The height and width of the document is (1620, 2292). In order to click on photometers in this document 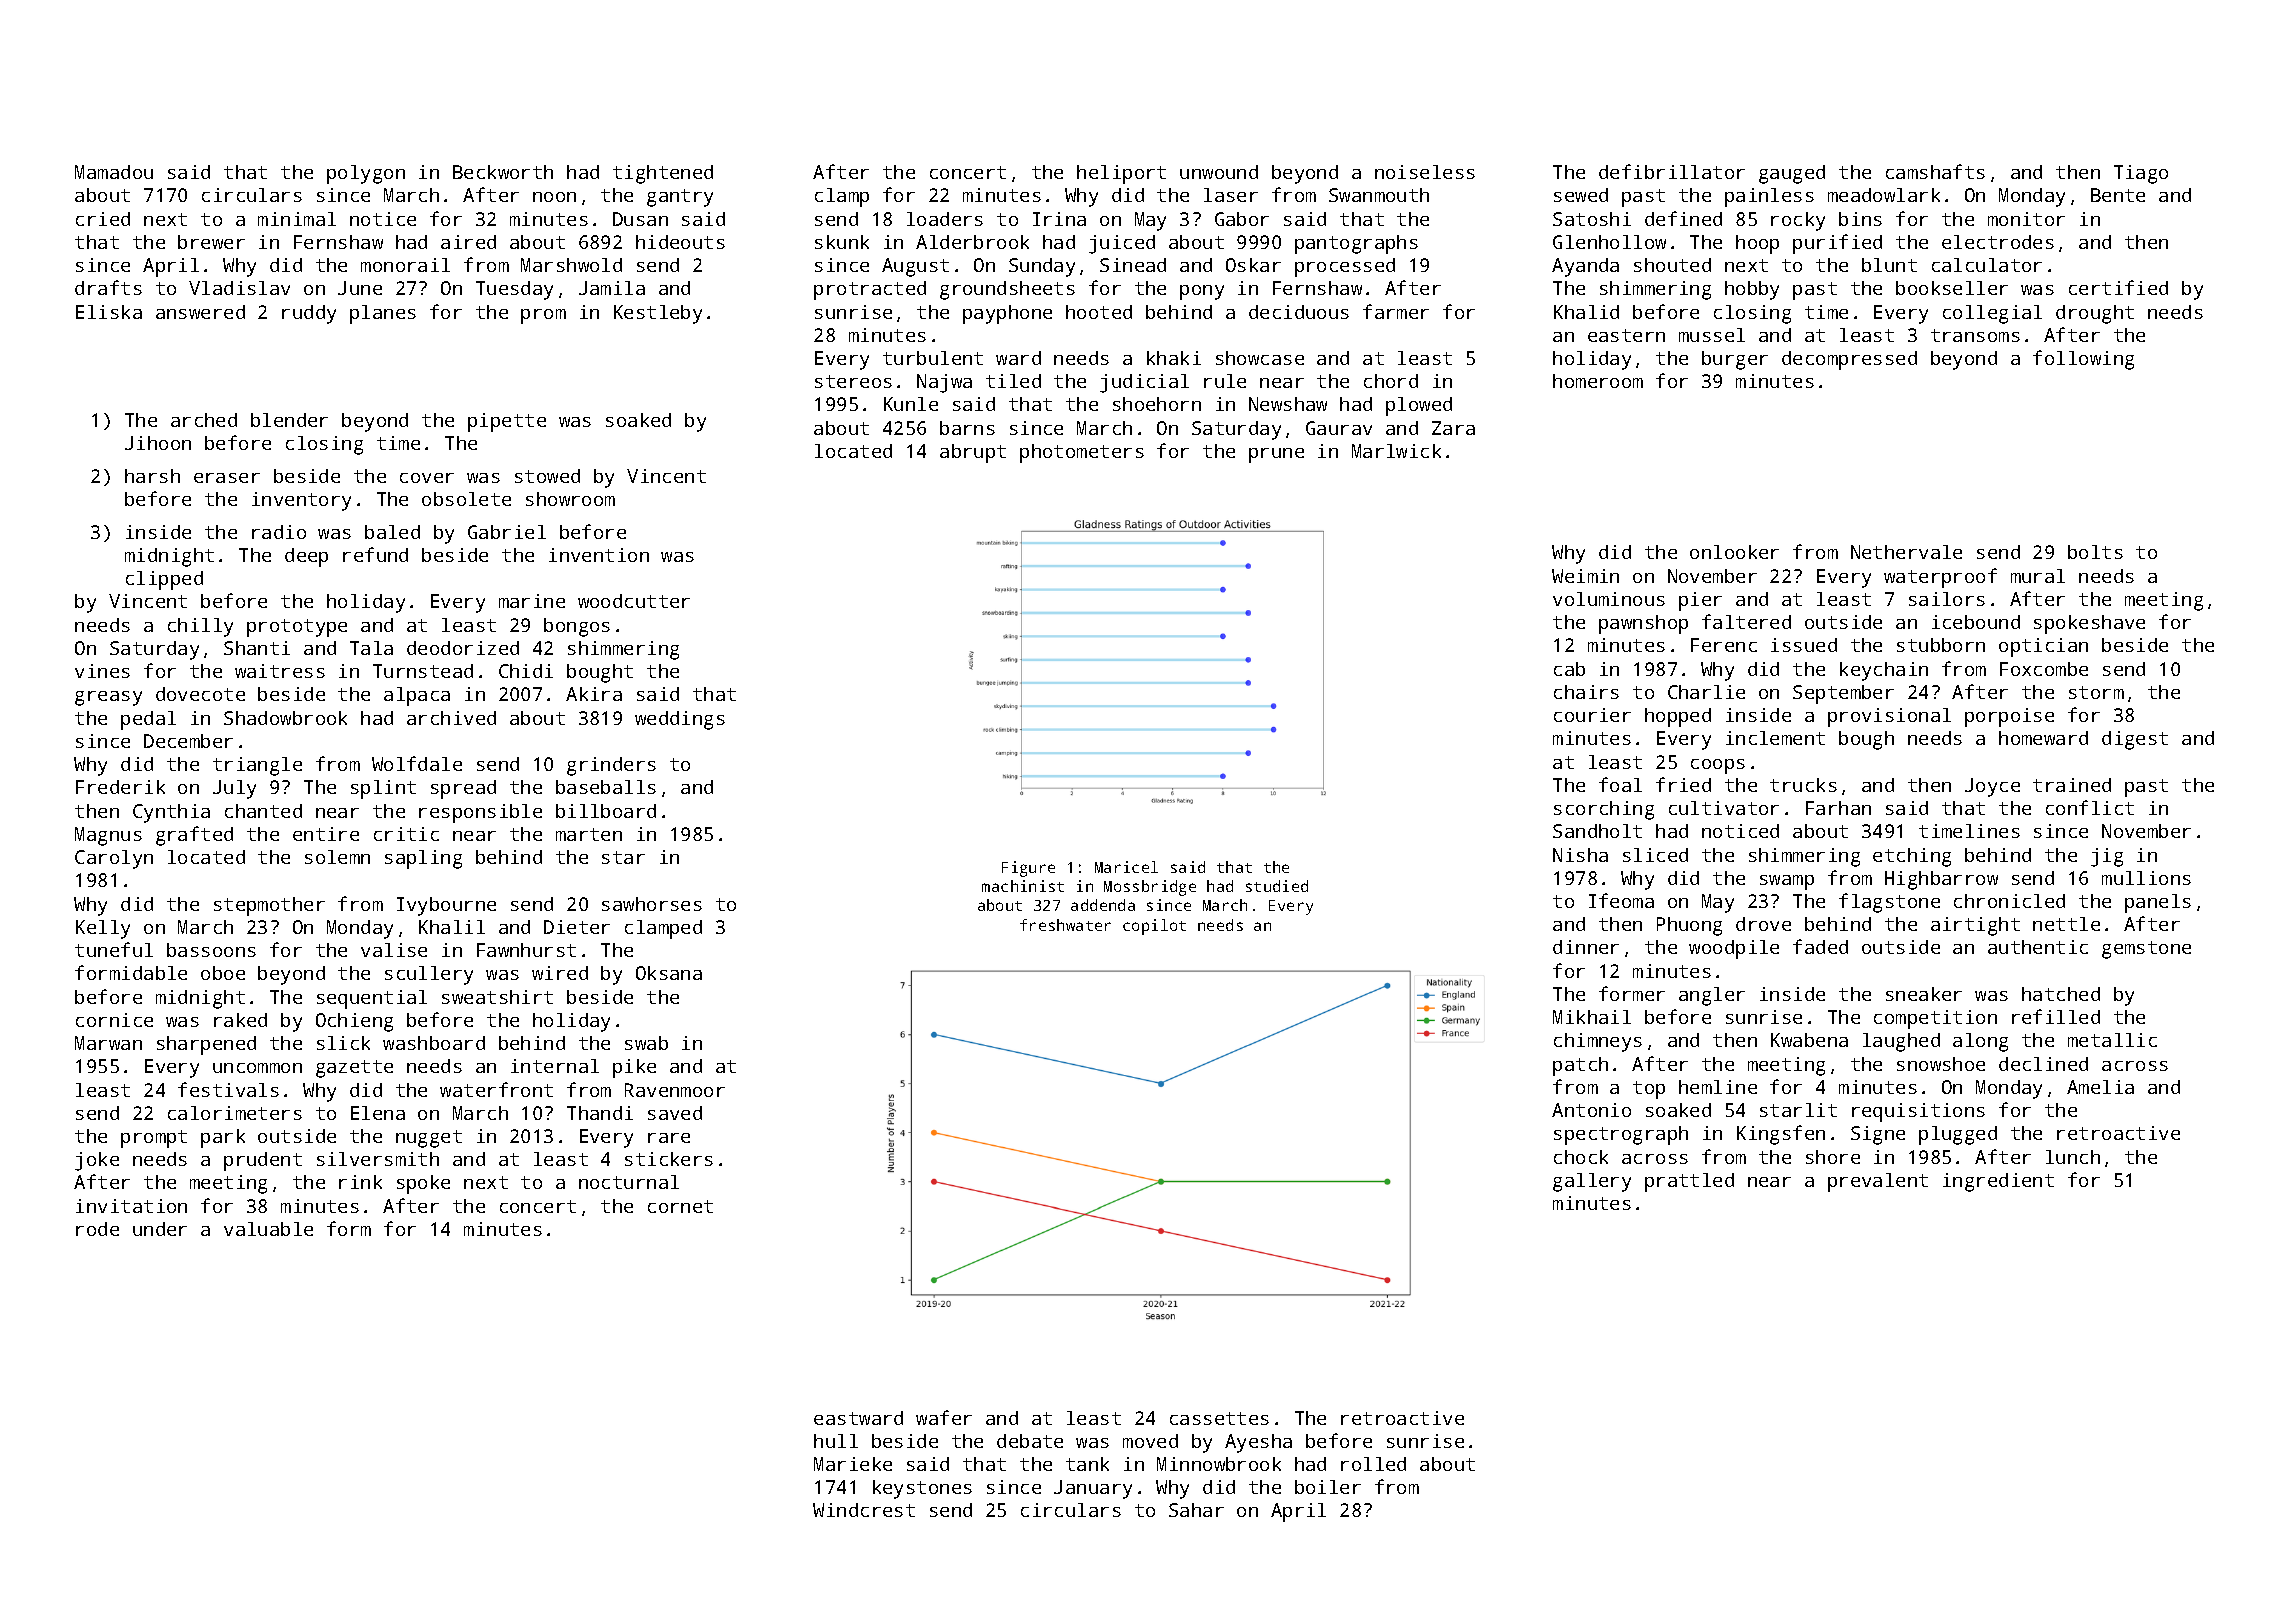, I will do `click(1082, 453)`.
